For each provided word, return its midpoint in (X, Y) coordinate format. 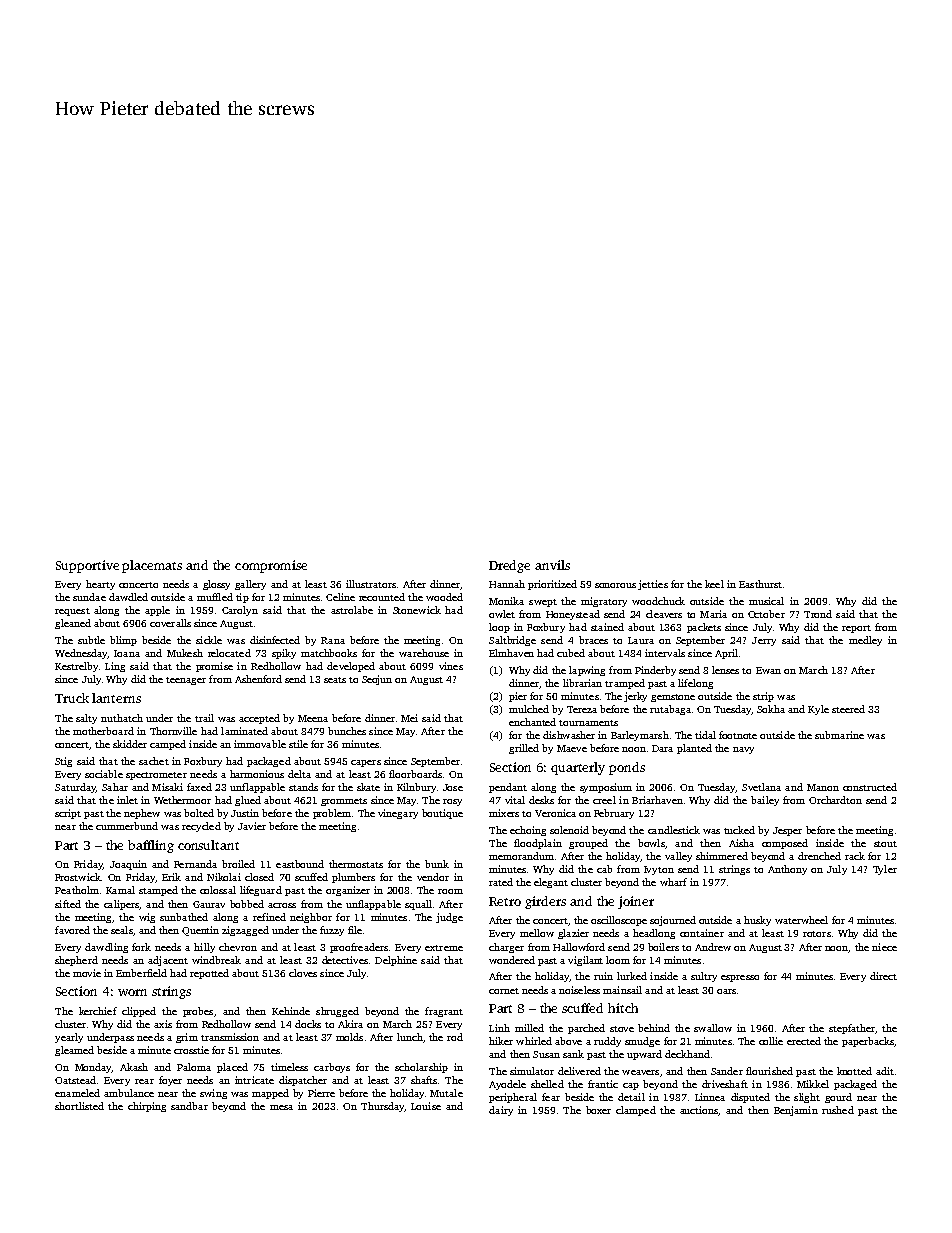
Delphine (396, 961)
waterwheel (801, 920)
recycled (201, 827)
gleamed (74, 1051)
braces (593, 640)
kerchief (98, 1011)
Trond (818, 614)
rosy (452, 802)
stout (885, 844)
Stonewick (417, 610)
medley (865, 641)
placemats (152, 566)
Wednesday (81, 654)
